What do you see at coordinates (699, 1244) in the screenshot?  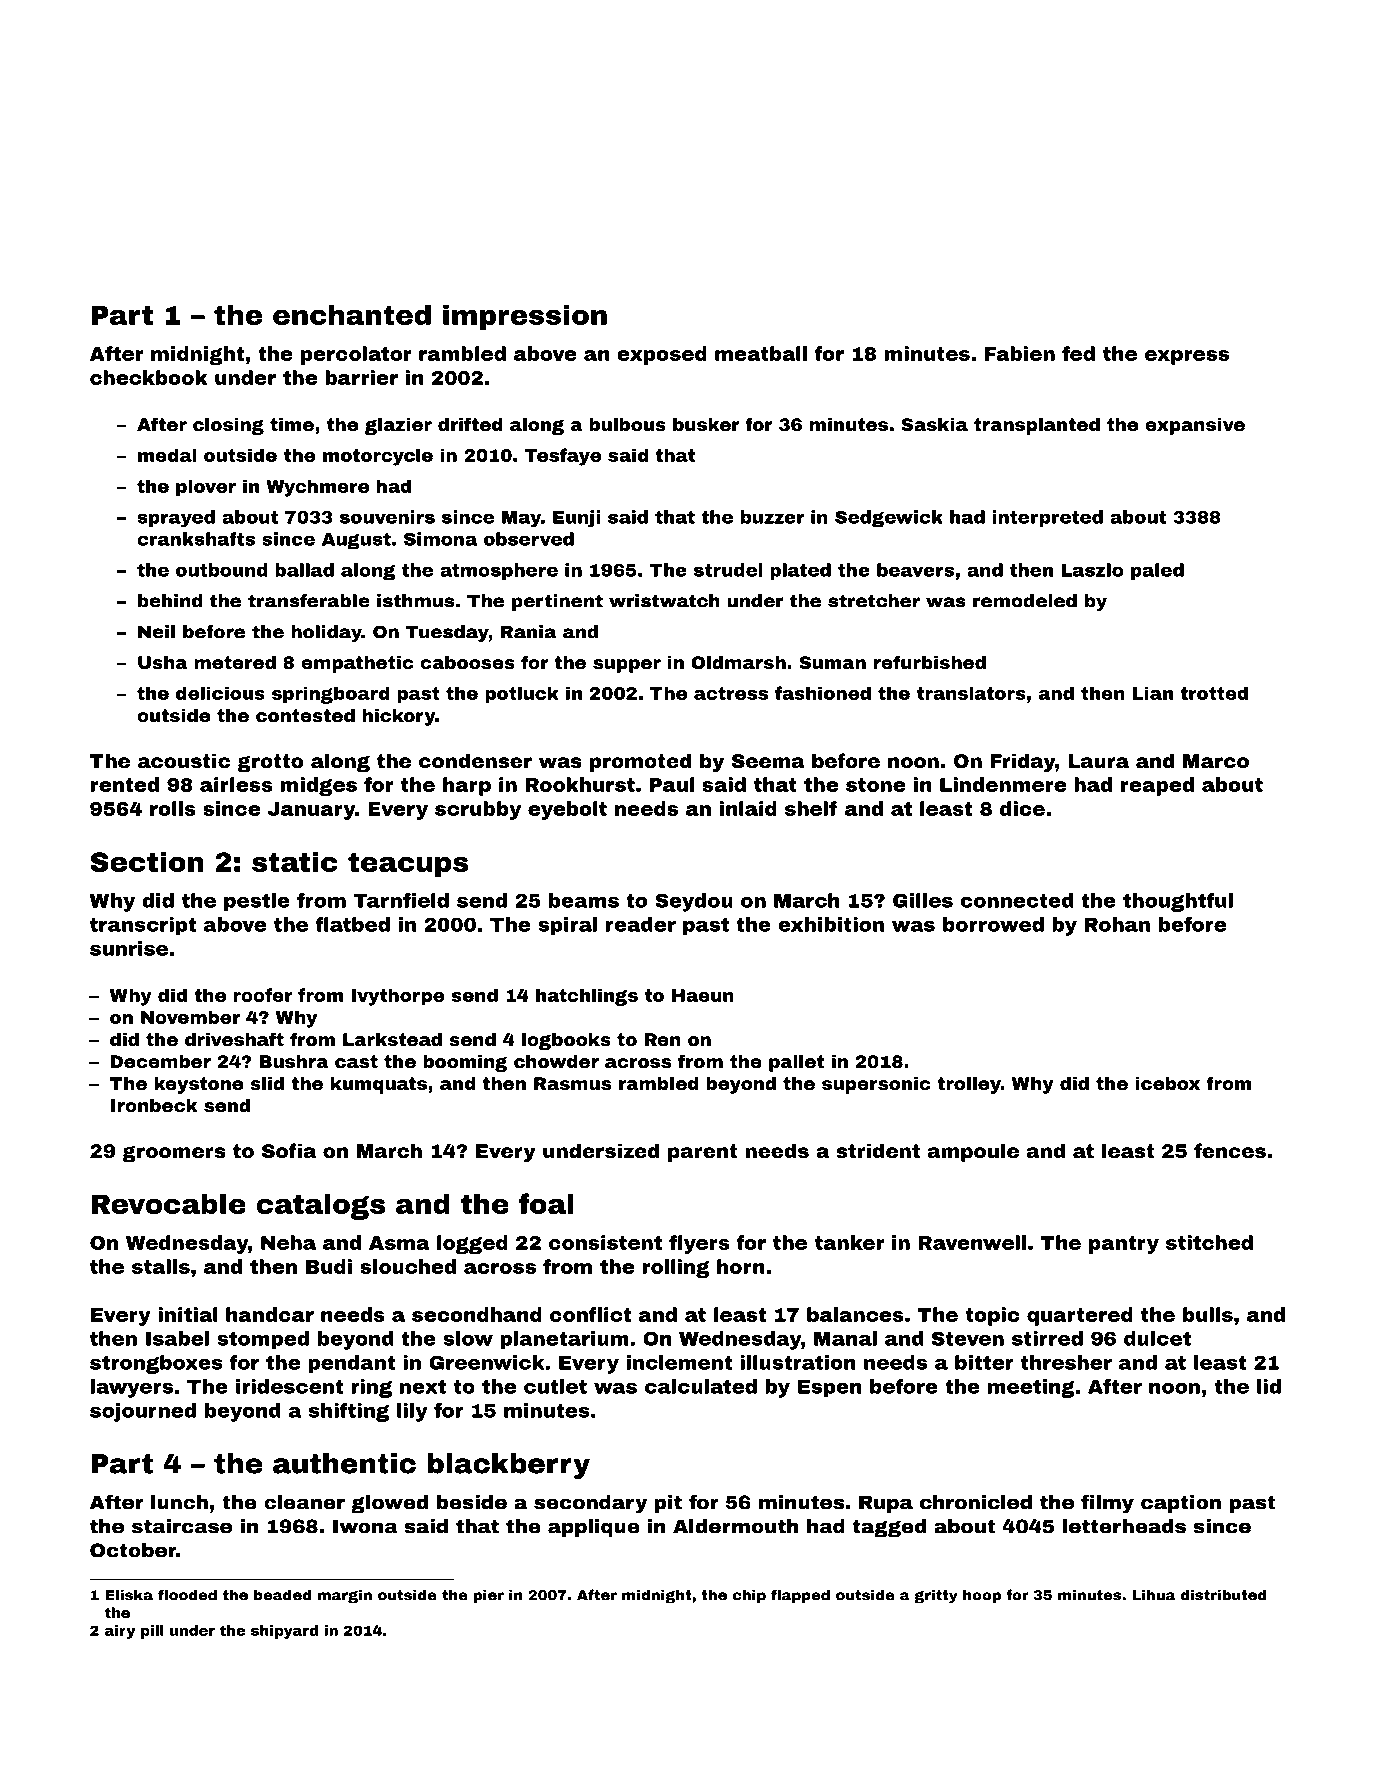 I see `flyers` at bounding box center [699, 1244].
